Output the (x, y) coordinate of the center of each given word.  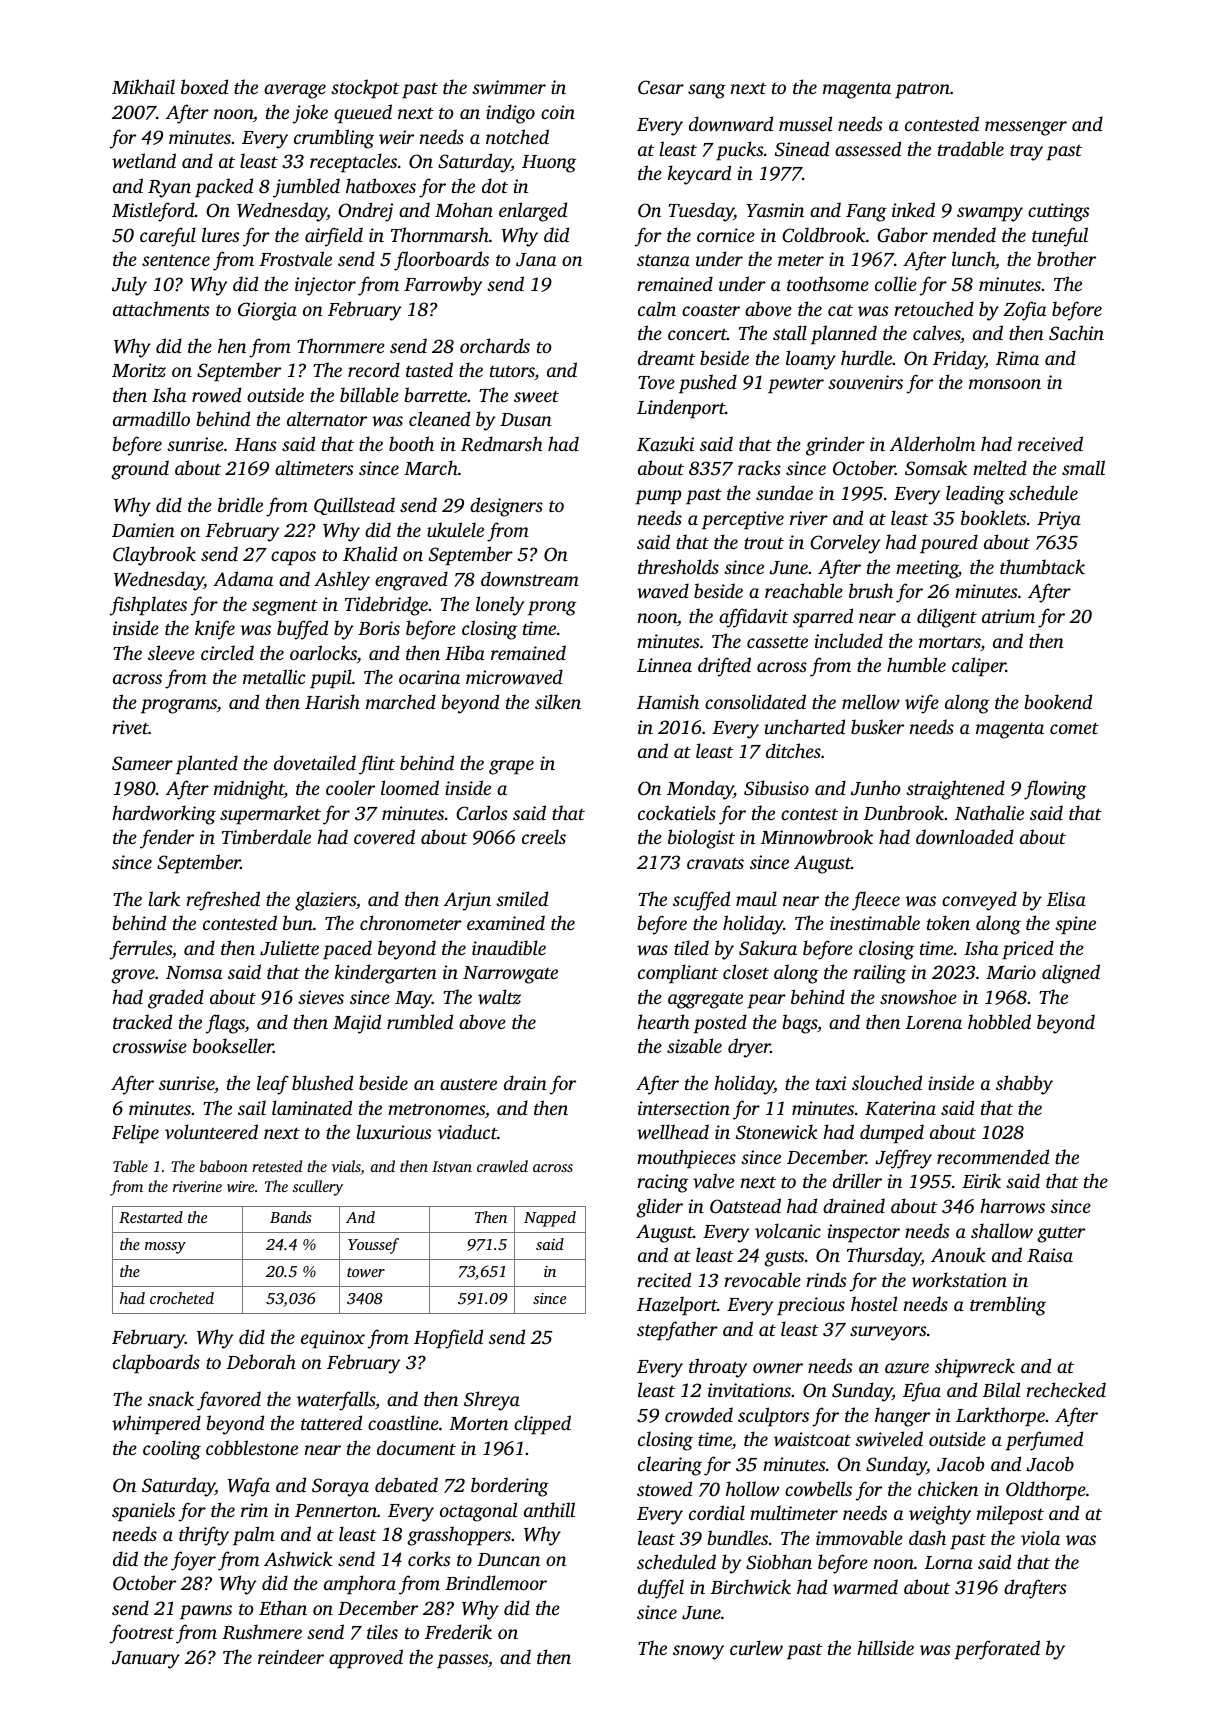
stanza (663, 260)
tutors (512, 373)
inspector (863, 1233)
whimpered (156, 1425)
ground (140, 470)
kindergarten (386, 974)
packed (224, 188)
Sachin (1076, 333)
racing (662, 1183)
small (1083, 467)
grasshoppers (459, 1536)
